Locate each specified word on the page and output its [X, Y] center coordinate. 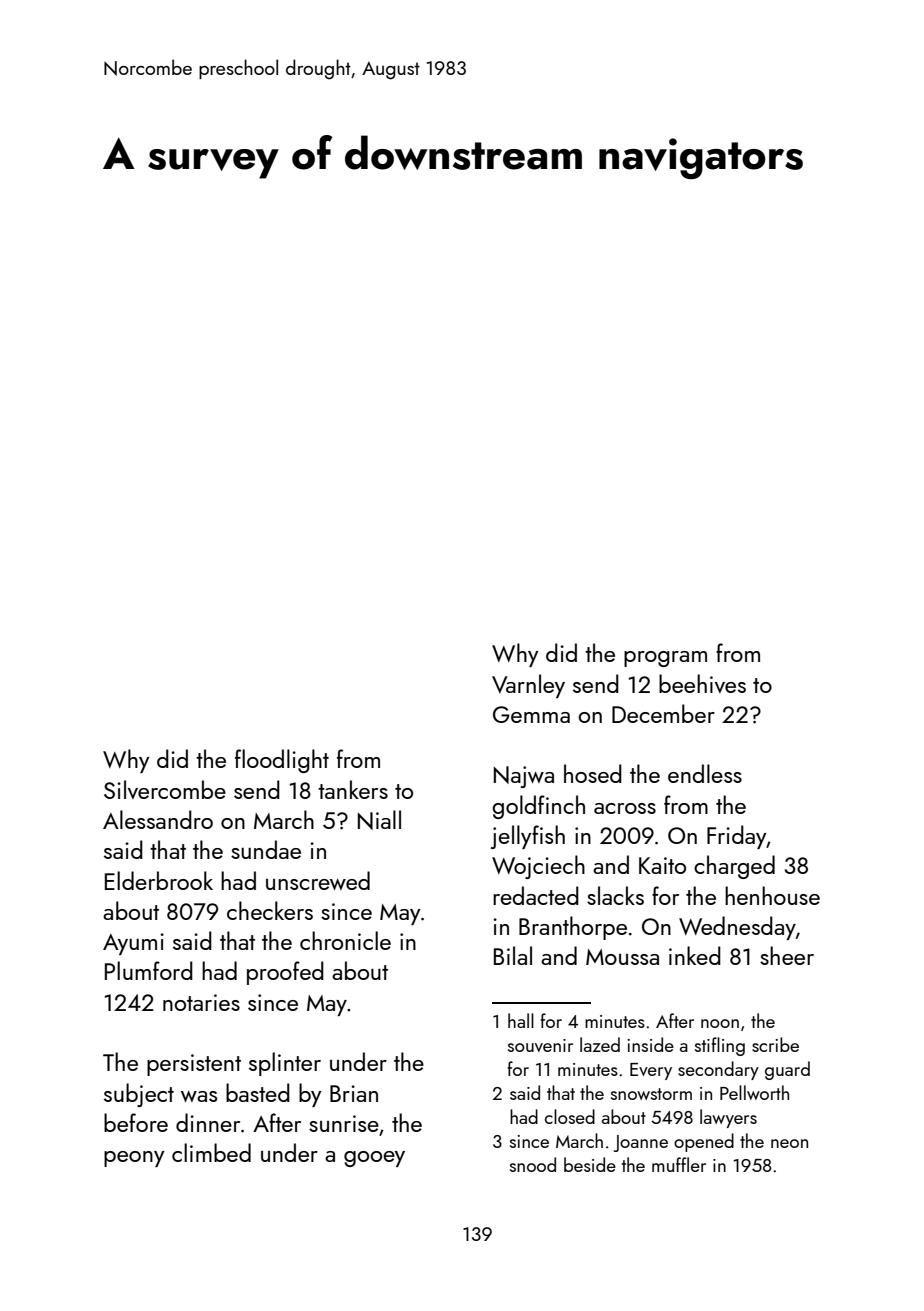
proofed [285, 973]
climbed [211, 1152]
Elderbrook [159, 880]
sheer [787, 955]
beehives [702, 683]
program [665, 659]
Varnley [528, 686]
